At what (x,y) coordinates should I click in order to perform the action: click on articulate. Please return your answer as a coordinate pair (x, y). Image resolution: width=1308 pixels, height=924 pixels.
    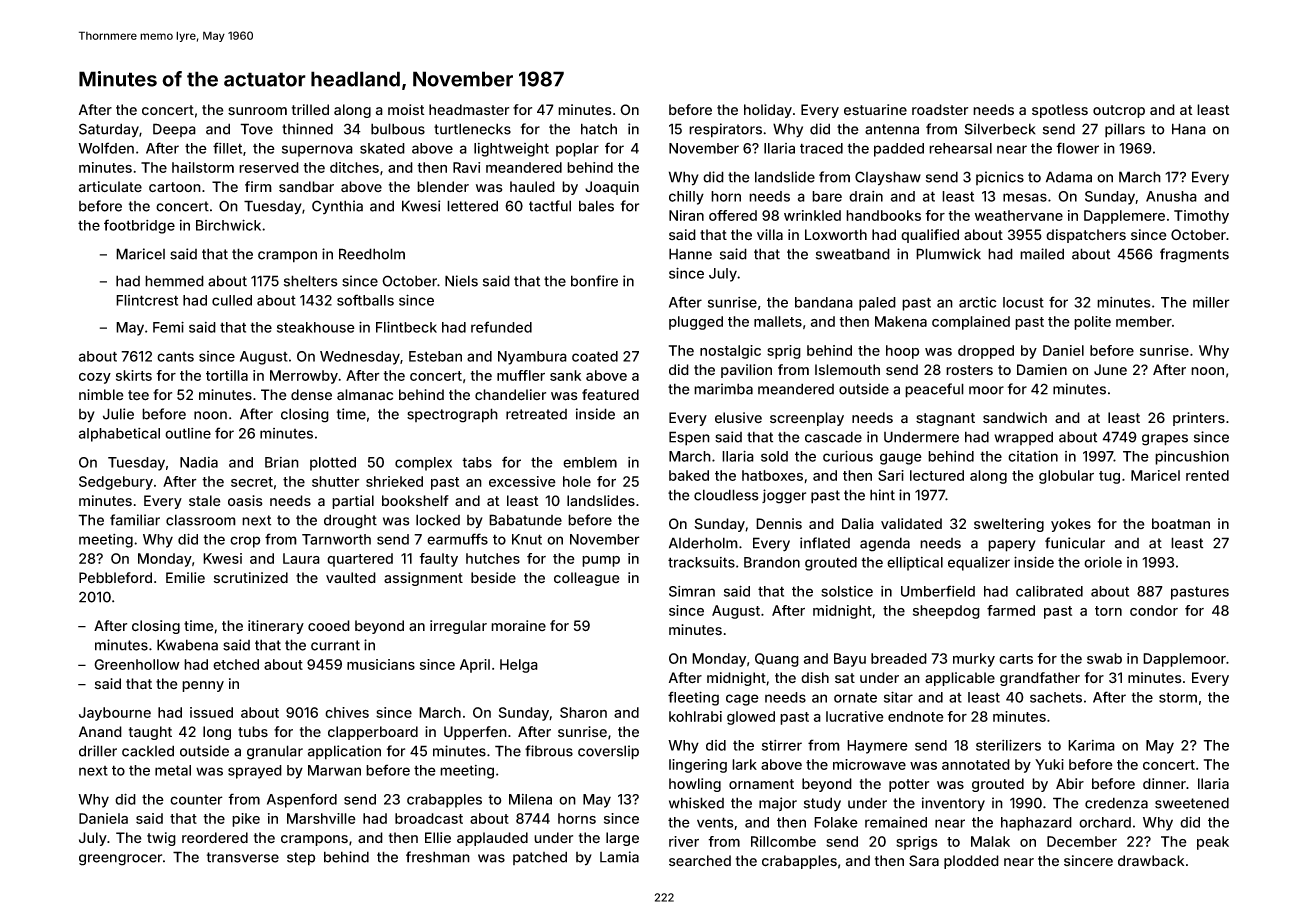
    Looking at the image, I should click on (110, 187).
